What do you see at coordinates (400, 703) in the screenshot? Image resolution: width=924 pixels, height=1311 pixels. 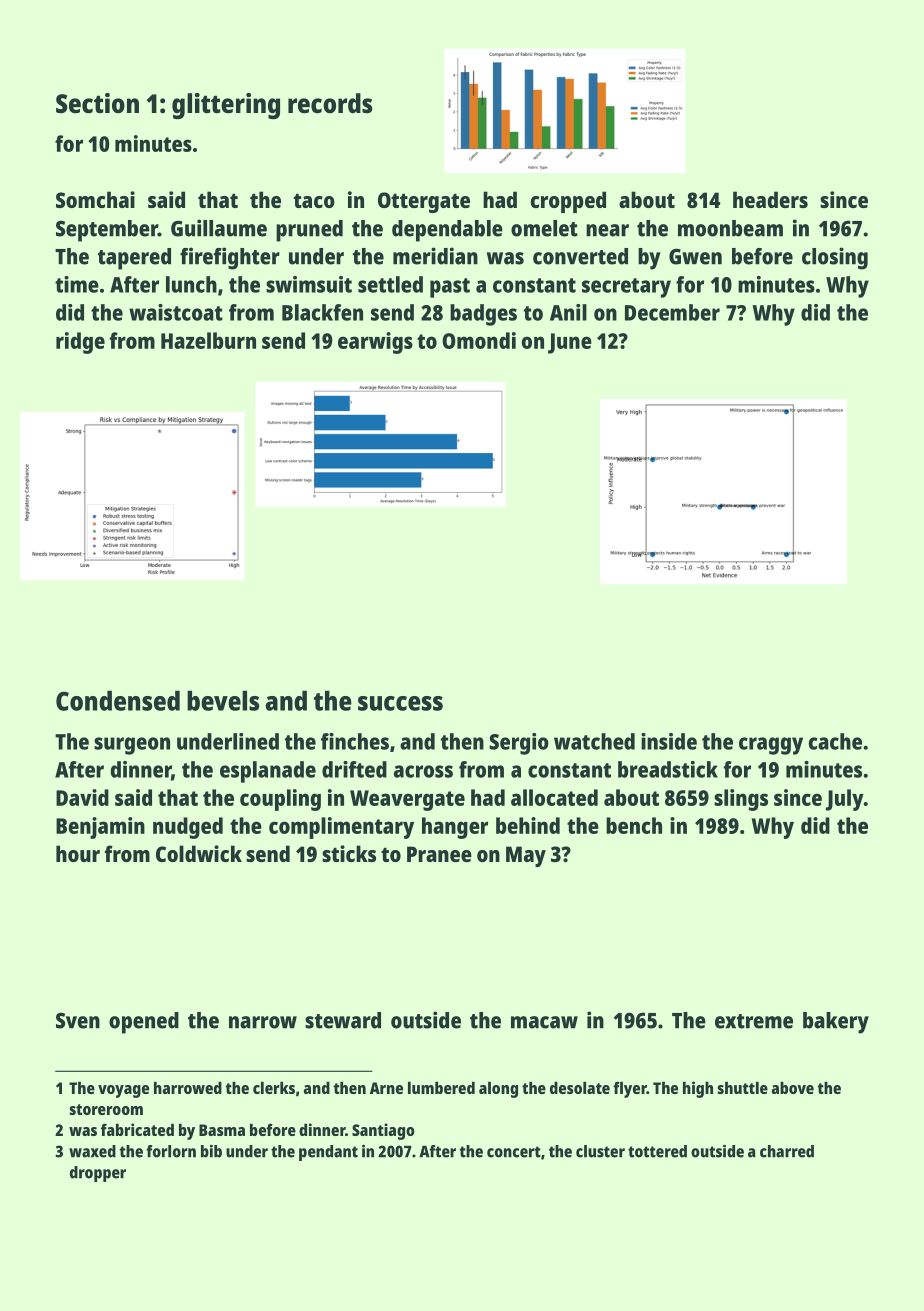 I see `success` at bounding box center [400, 703].
